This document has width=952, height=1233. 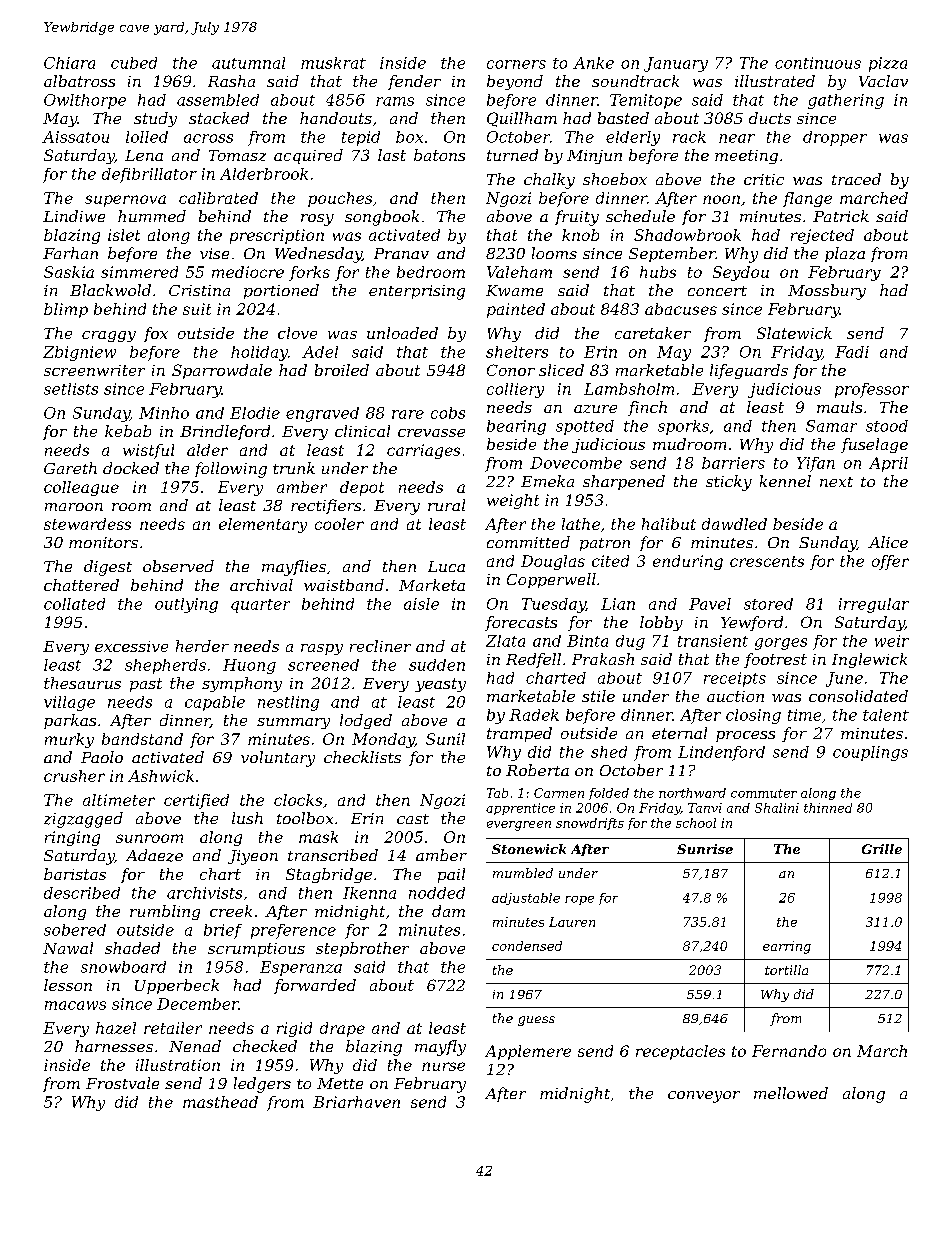 What do you see at coordinates (676, 64) in the document?
I see `January` at bounding box center [676, 64].
